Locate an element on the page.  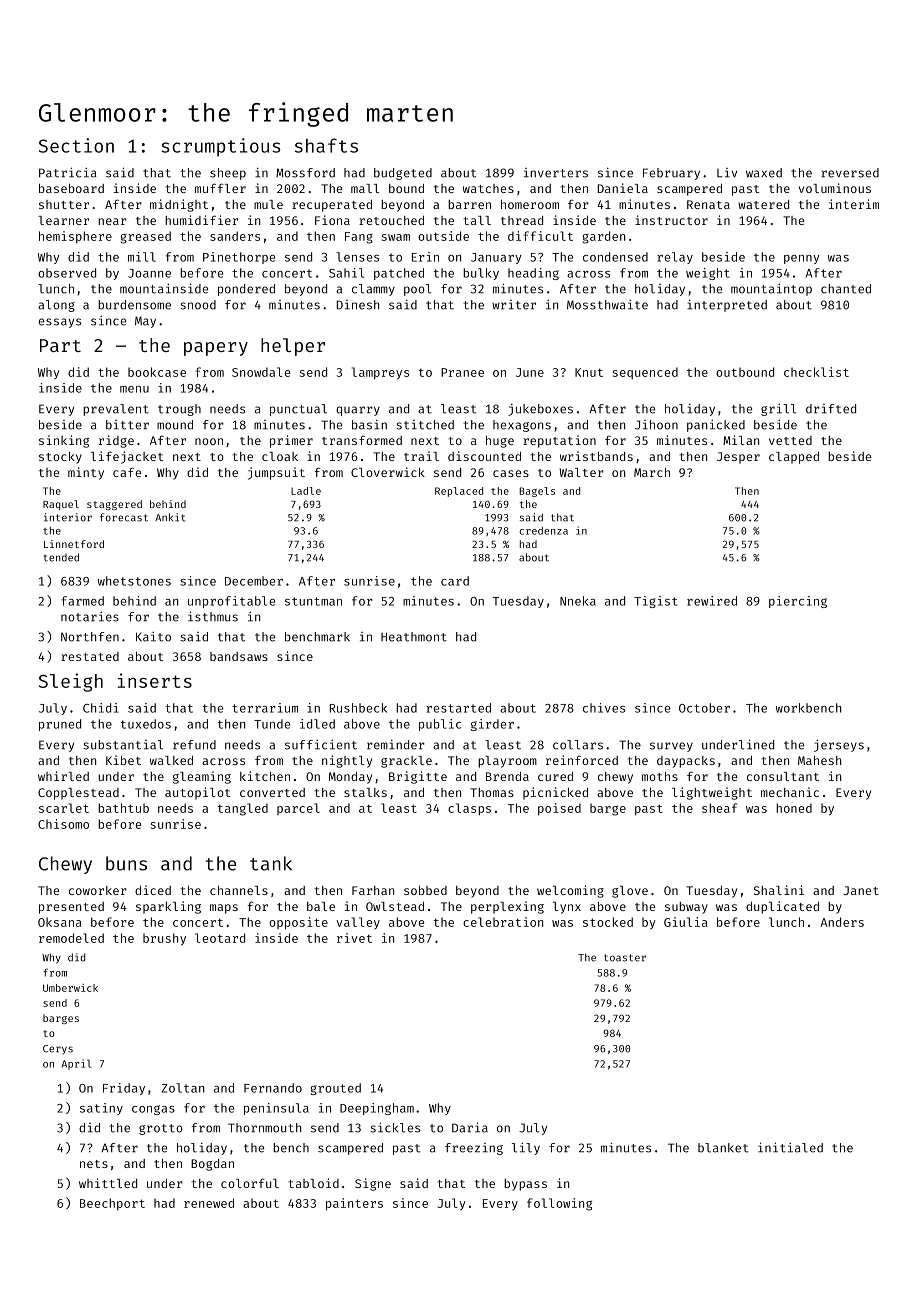
scrumptious is located at coordinates (220, 147).
